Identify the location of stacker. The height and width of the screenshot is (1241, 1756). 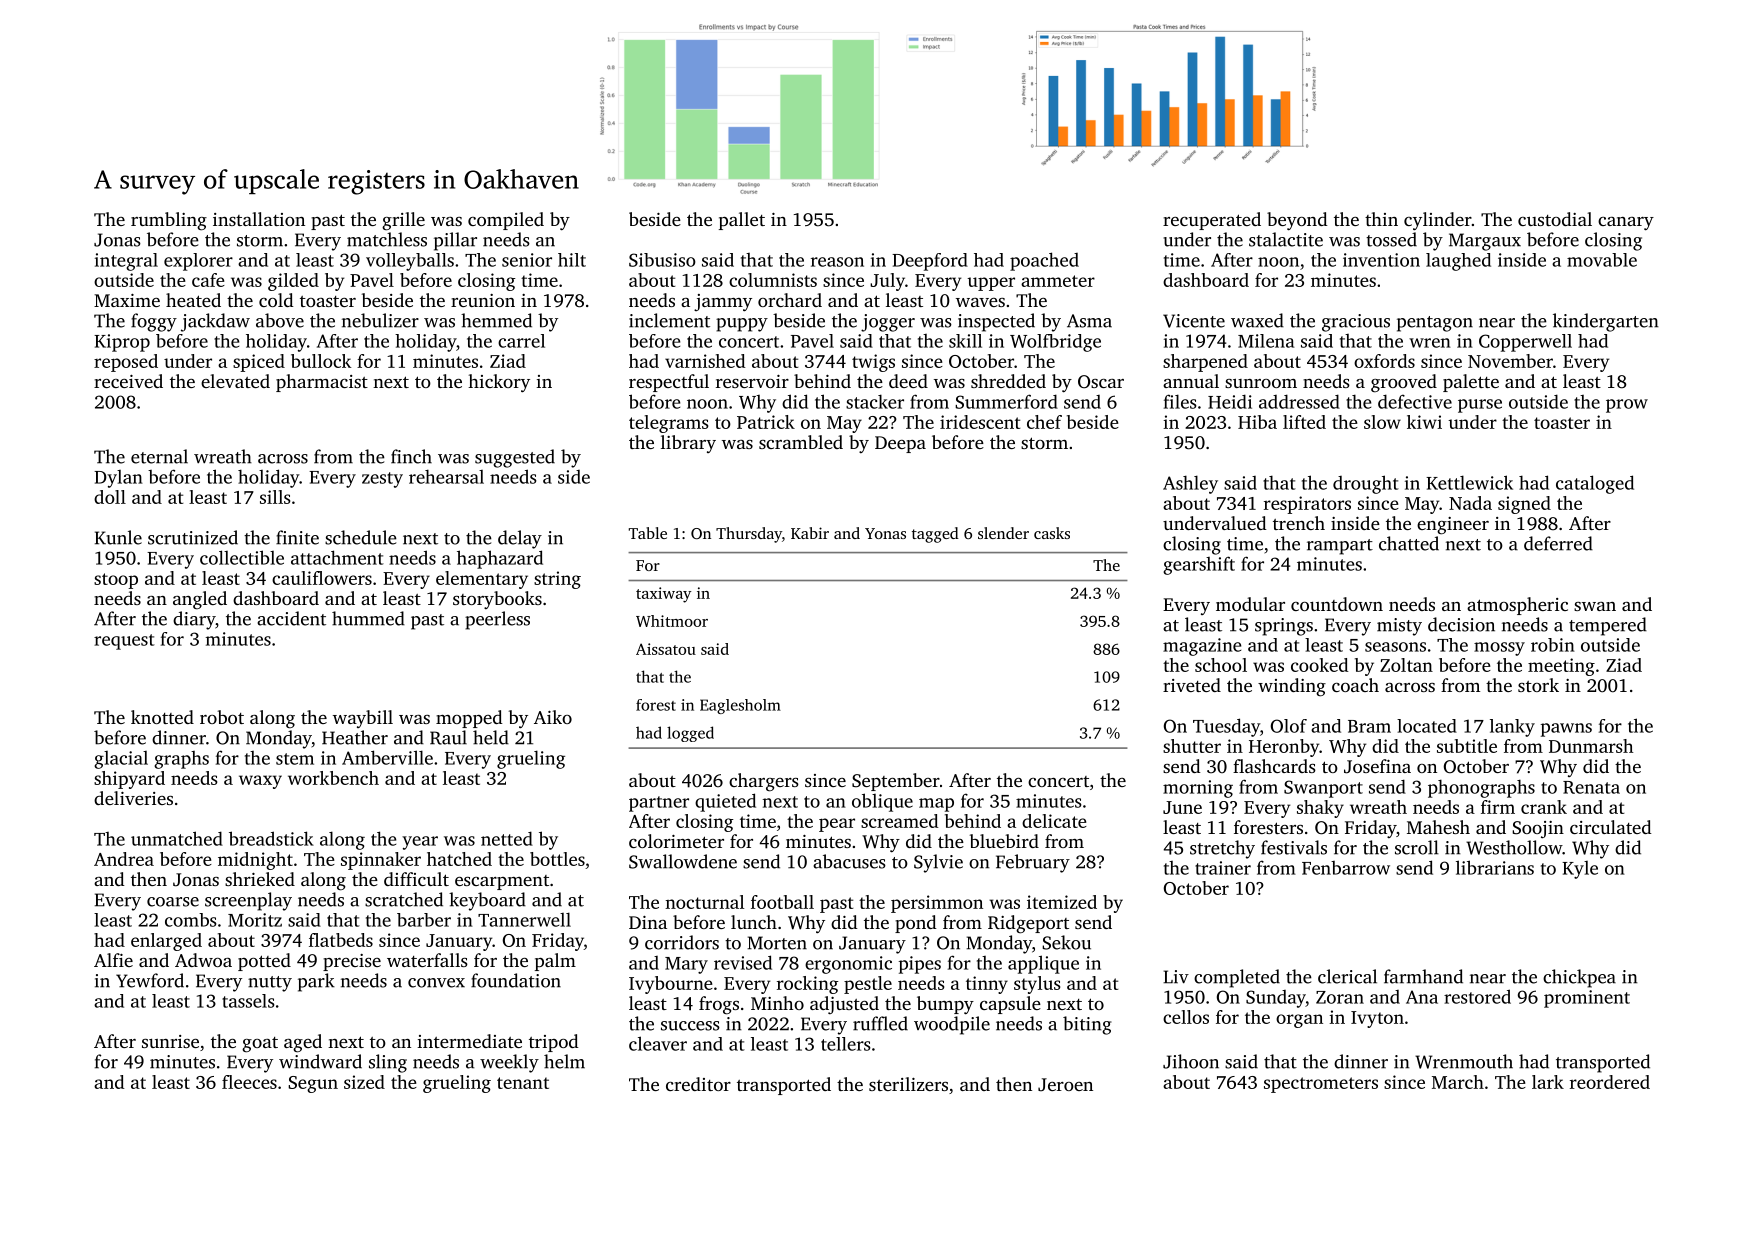
(875, 401).
